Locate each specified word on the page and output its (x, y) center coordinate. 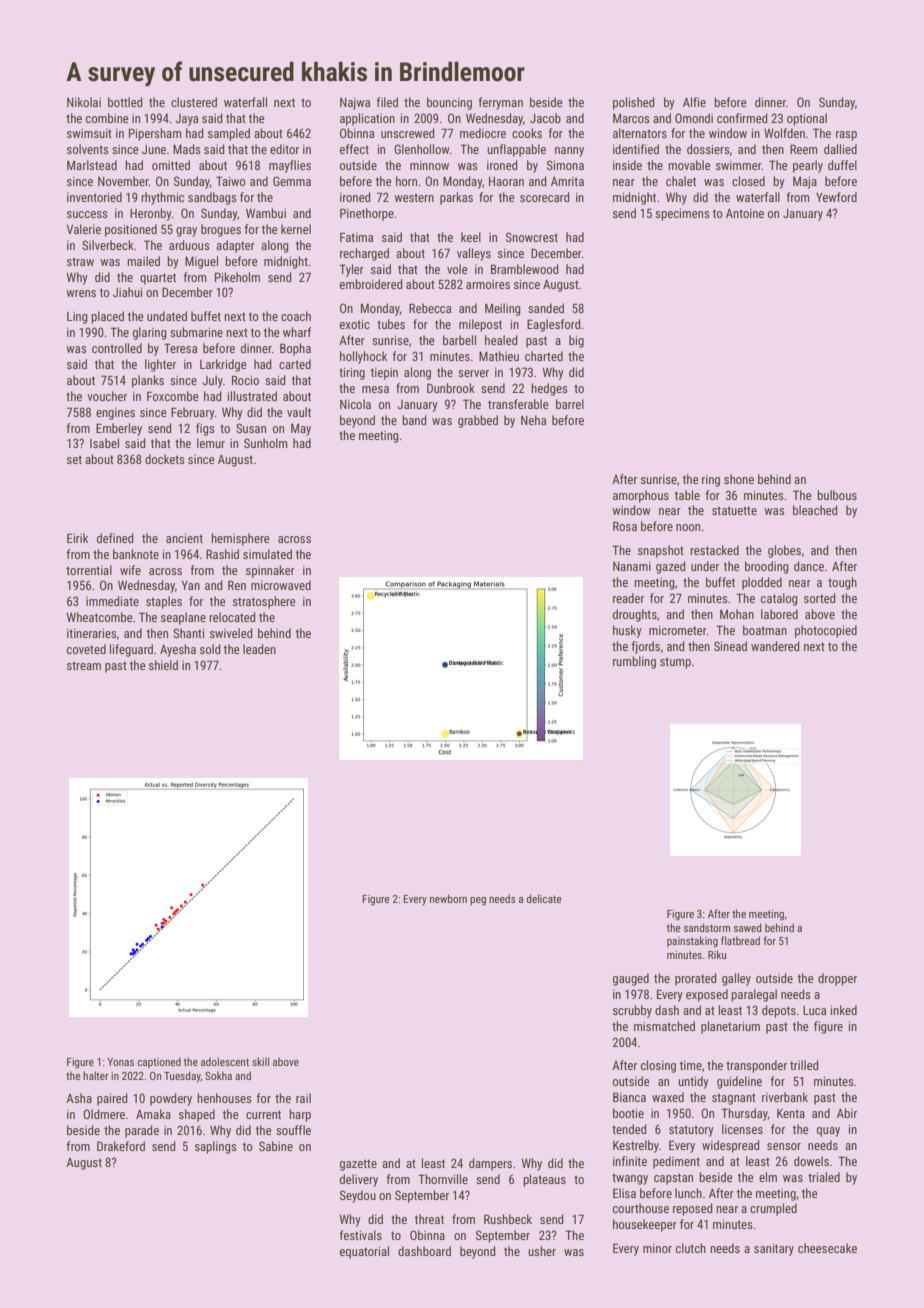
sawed (748, 927)
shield (163, 665)
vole (457, 269)
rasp (846, 136)
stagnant (734, 1099)
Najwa (355, 104)
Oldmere (104, 1114)
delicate (544, 898)
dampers (490, 1164)
